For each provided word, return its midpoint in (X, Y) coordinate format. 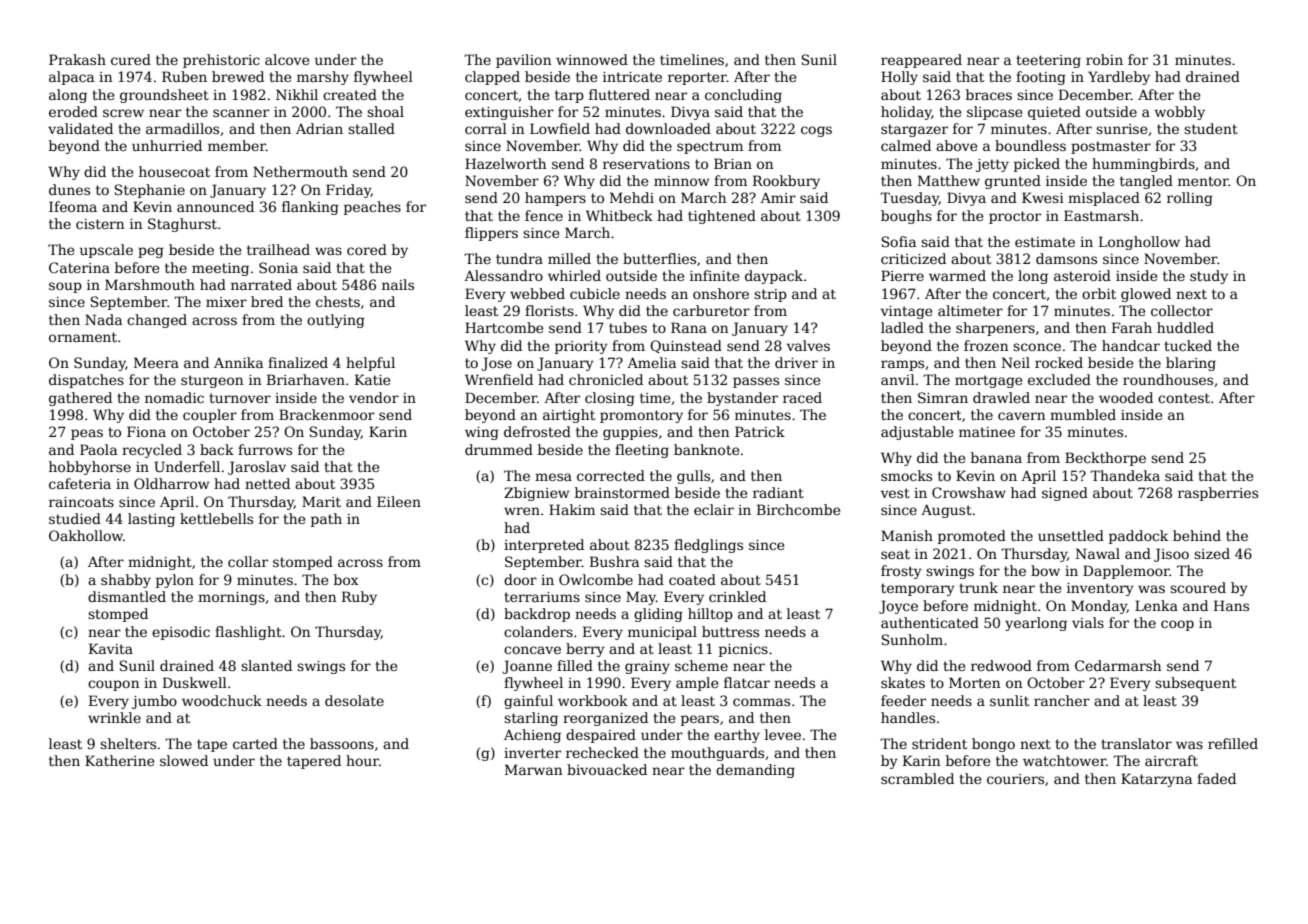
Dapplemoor (1126, 572)
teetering (1048, 61)
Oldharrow (171, 483)
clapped (492, 78)
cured (131, 59)
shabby (126, 581)
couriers (1015, 779)
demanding (755, 771)
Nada (103, 319)
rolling (1190, 199)
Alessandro (503, 275)
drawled (1001, 397)
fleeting (642, 451)
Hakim (572, 509)
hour (362, 760)
